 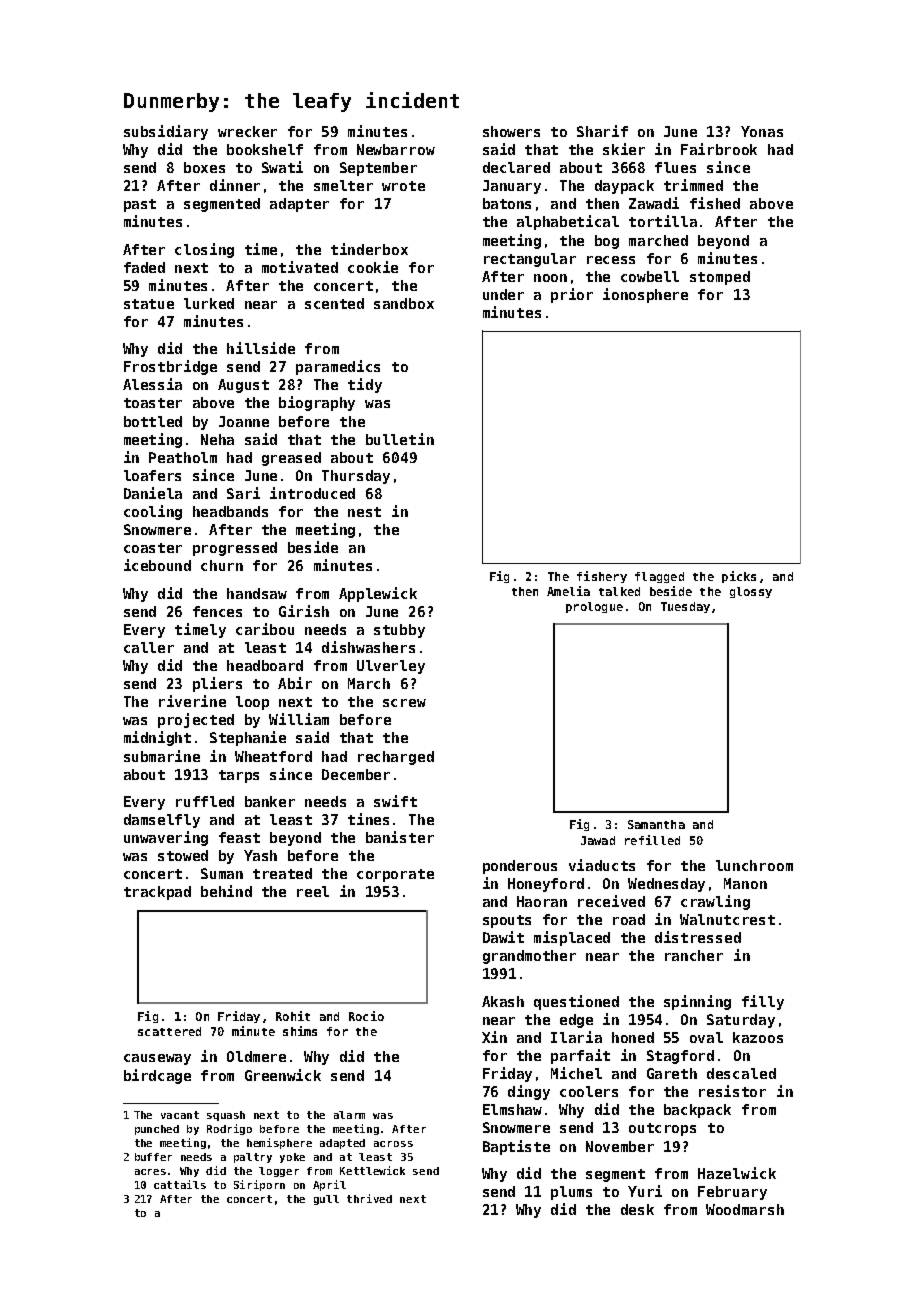 What do you see at coordinates (209, 303) in the document?
I see `lurked` at bounding box center [209, 303].
